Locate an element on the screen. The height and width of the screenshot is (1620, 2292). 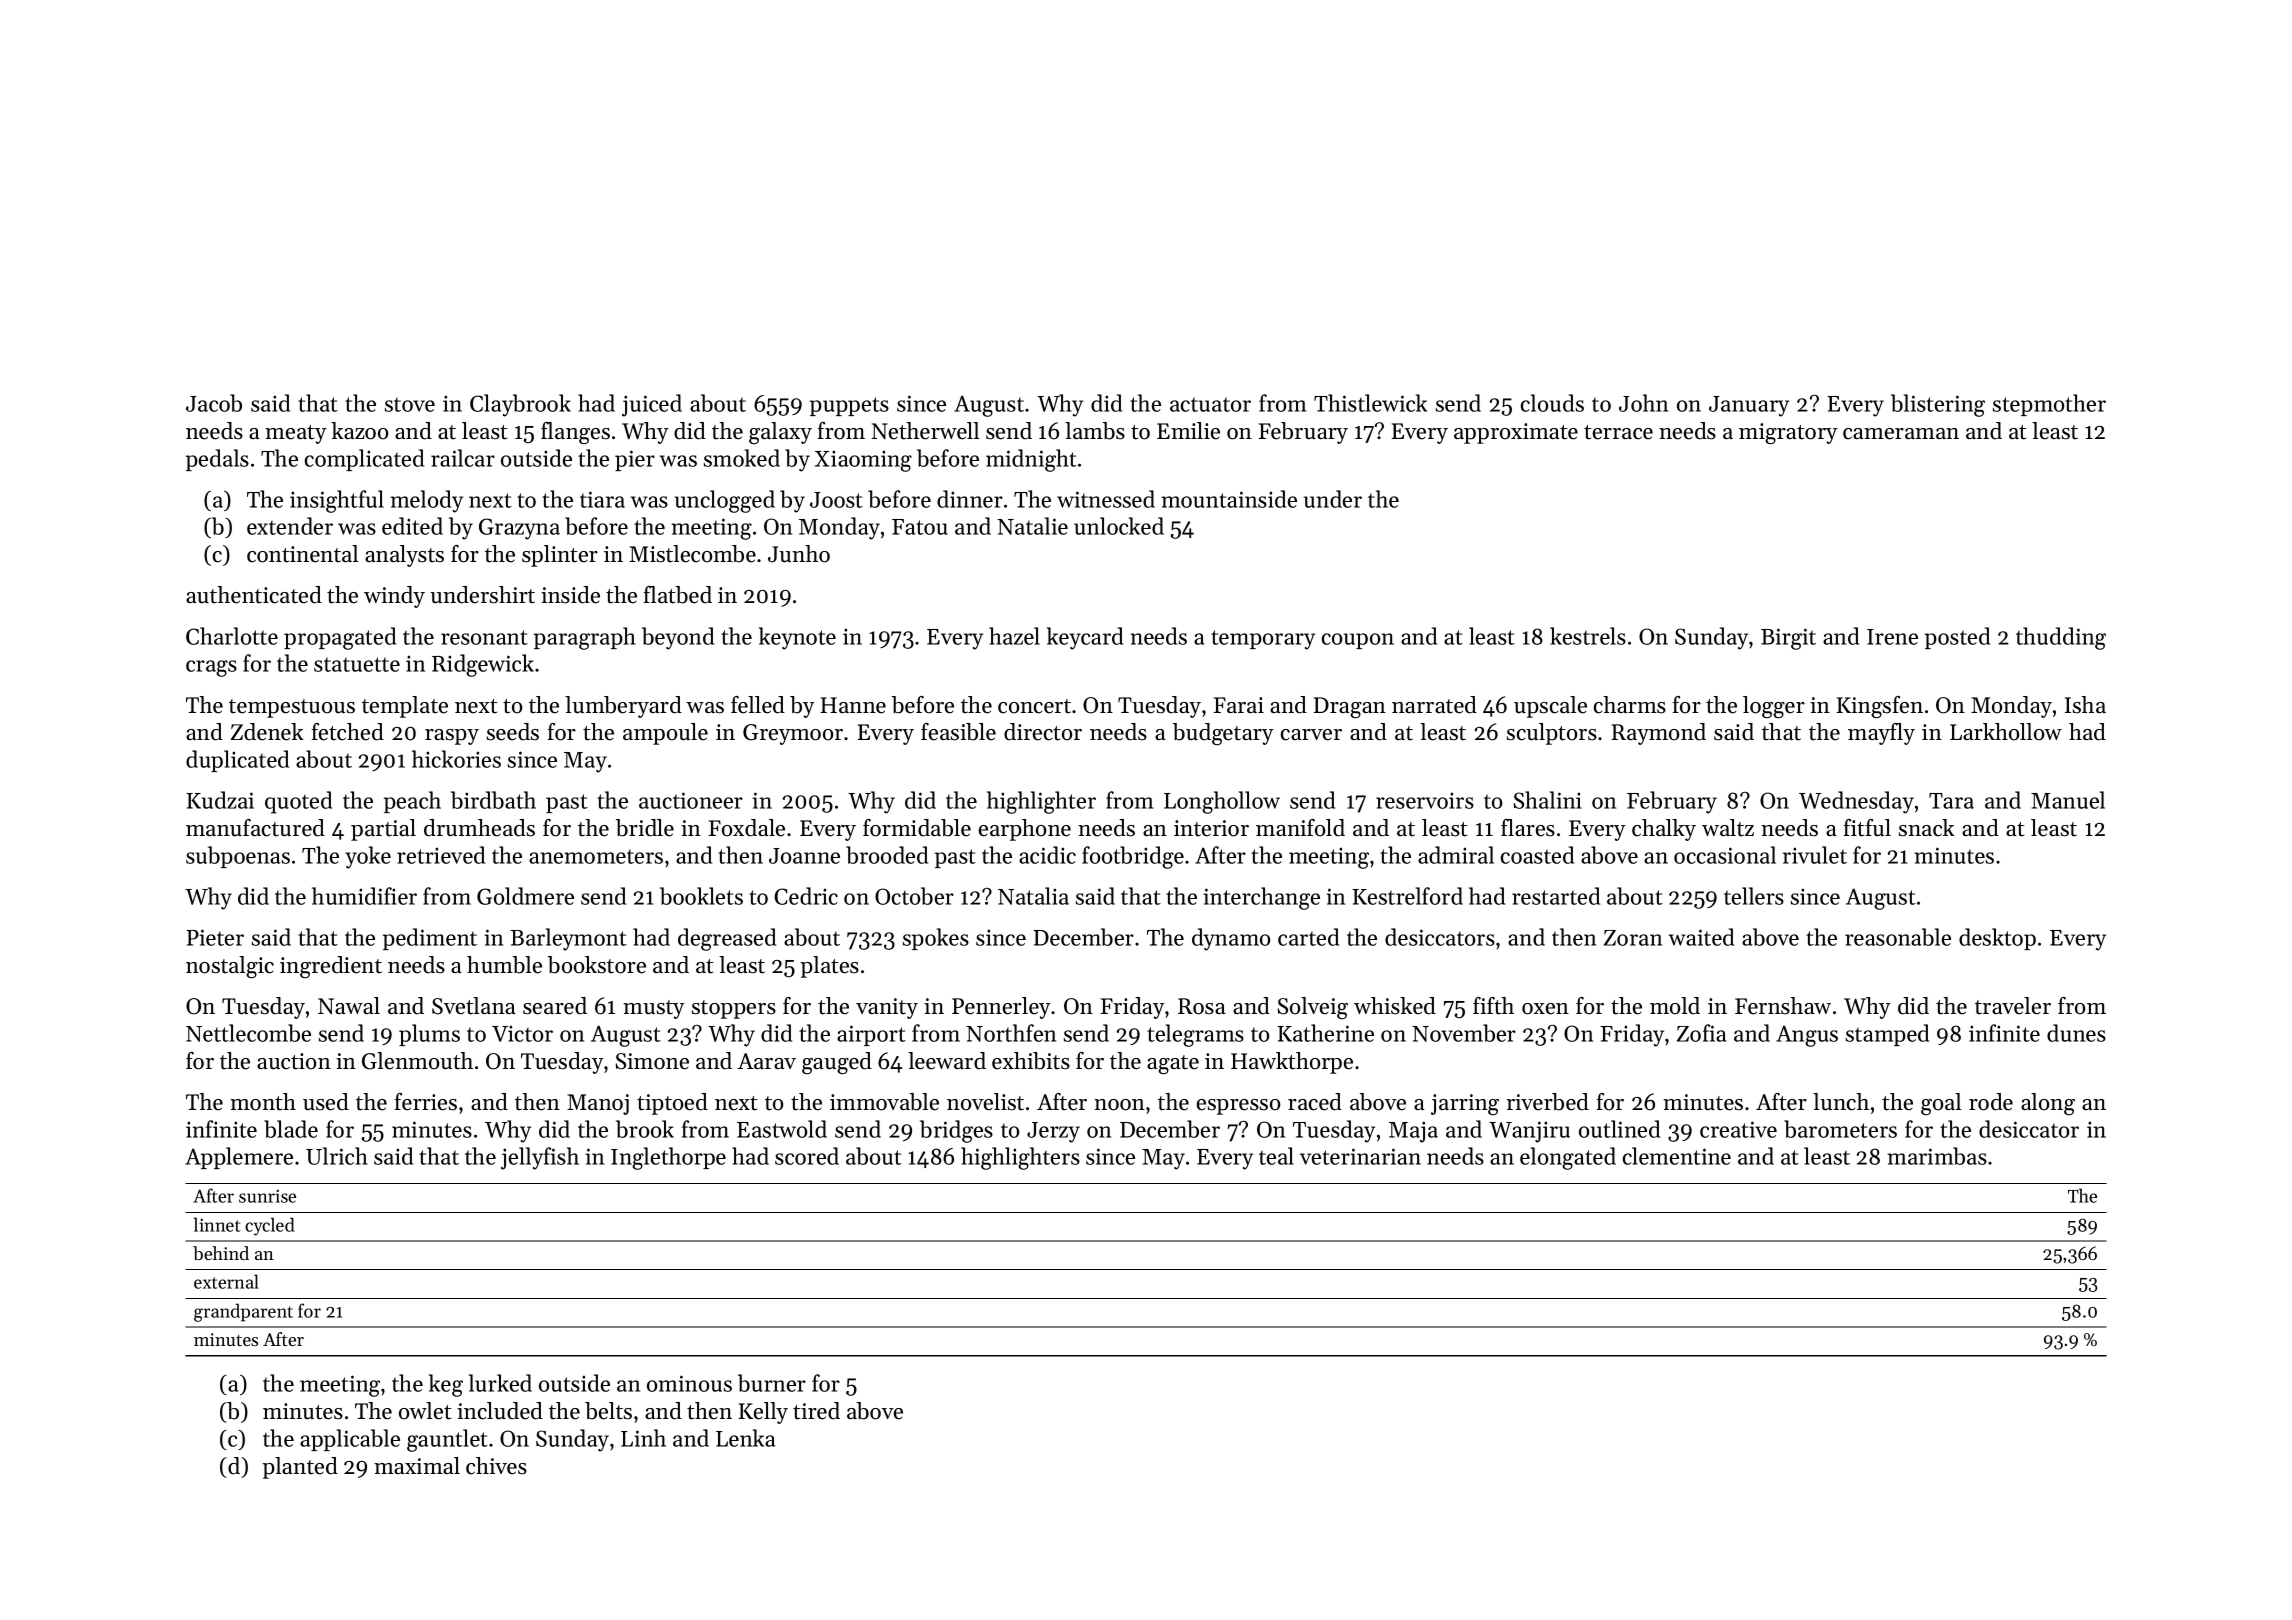
mold is located at coordinates (1675, 1006).
